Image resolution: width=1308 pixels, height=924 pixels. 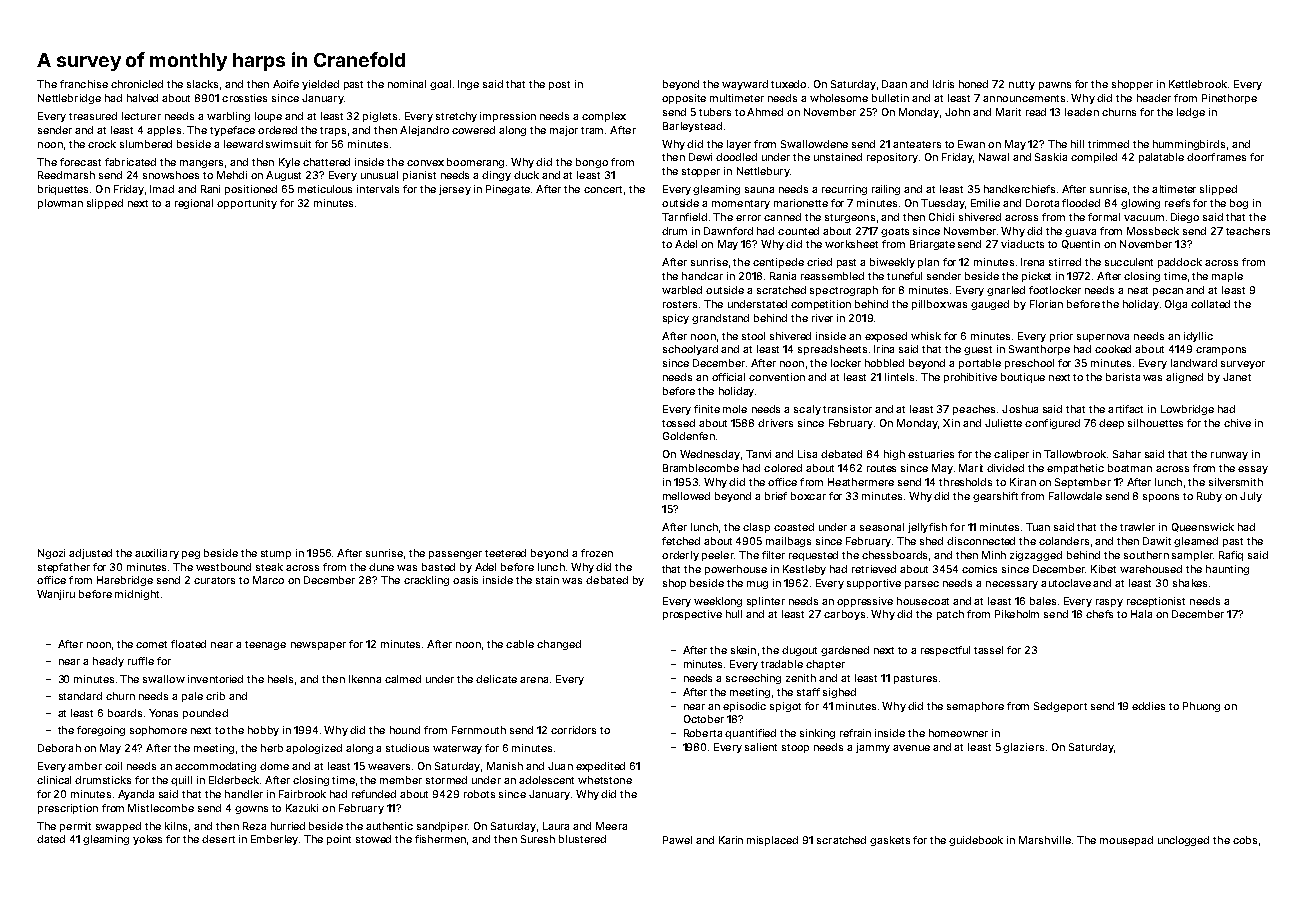 What do you see at coordinates (702, 276) in the screenshot?
I see `handcar` at bounding box center [702, 276].
